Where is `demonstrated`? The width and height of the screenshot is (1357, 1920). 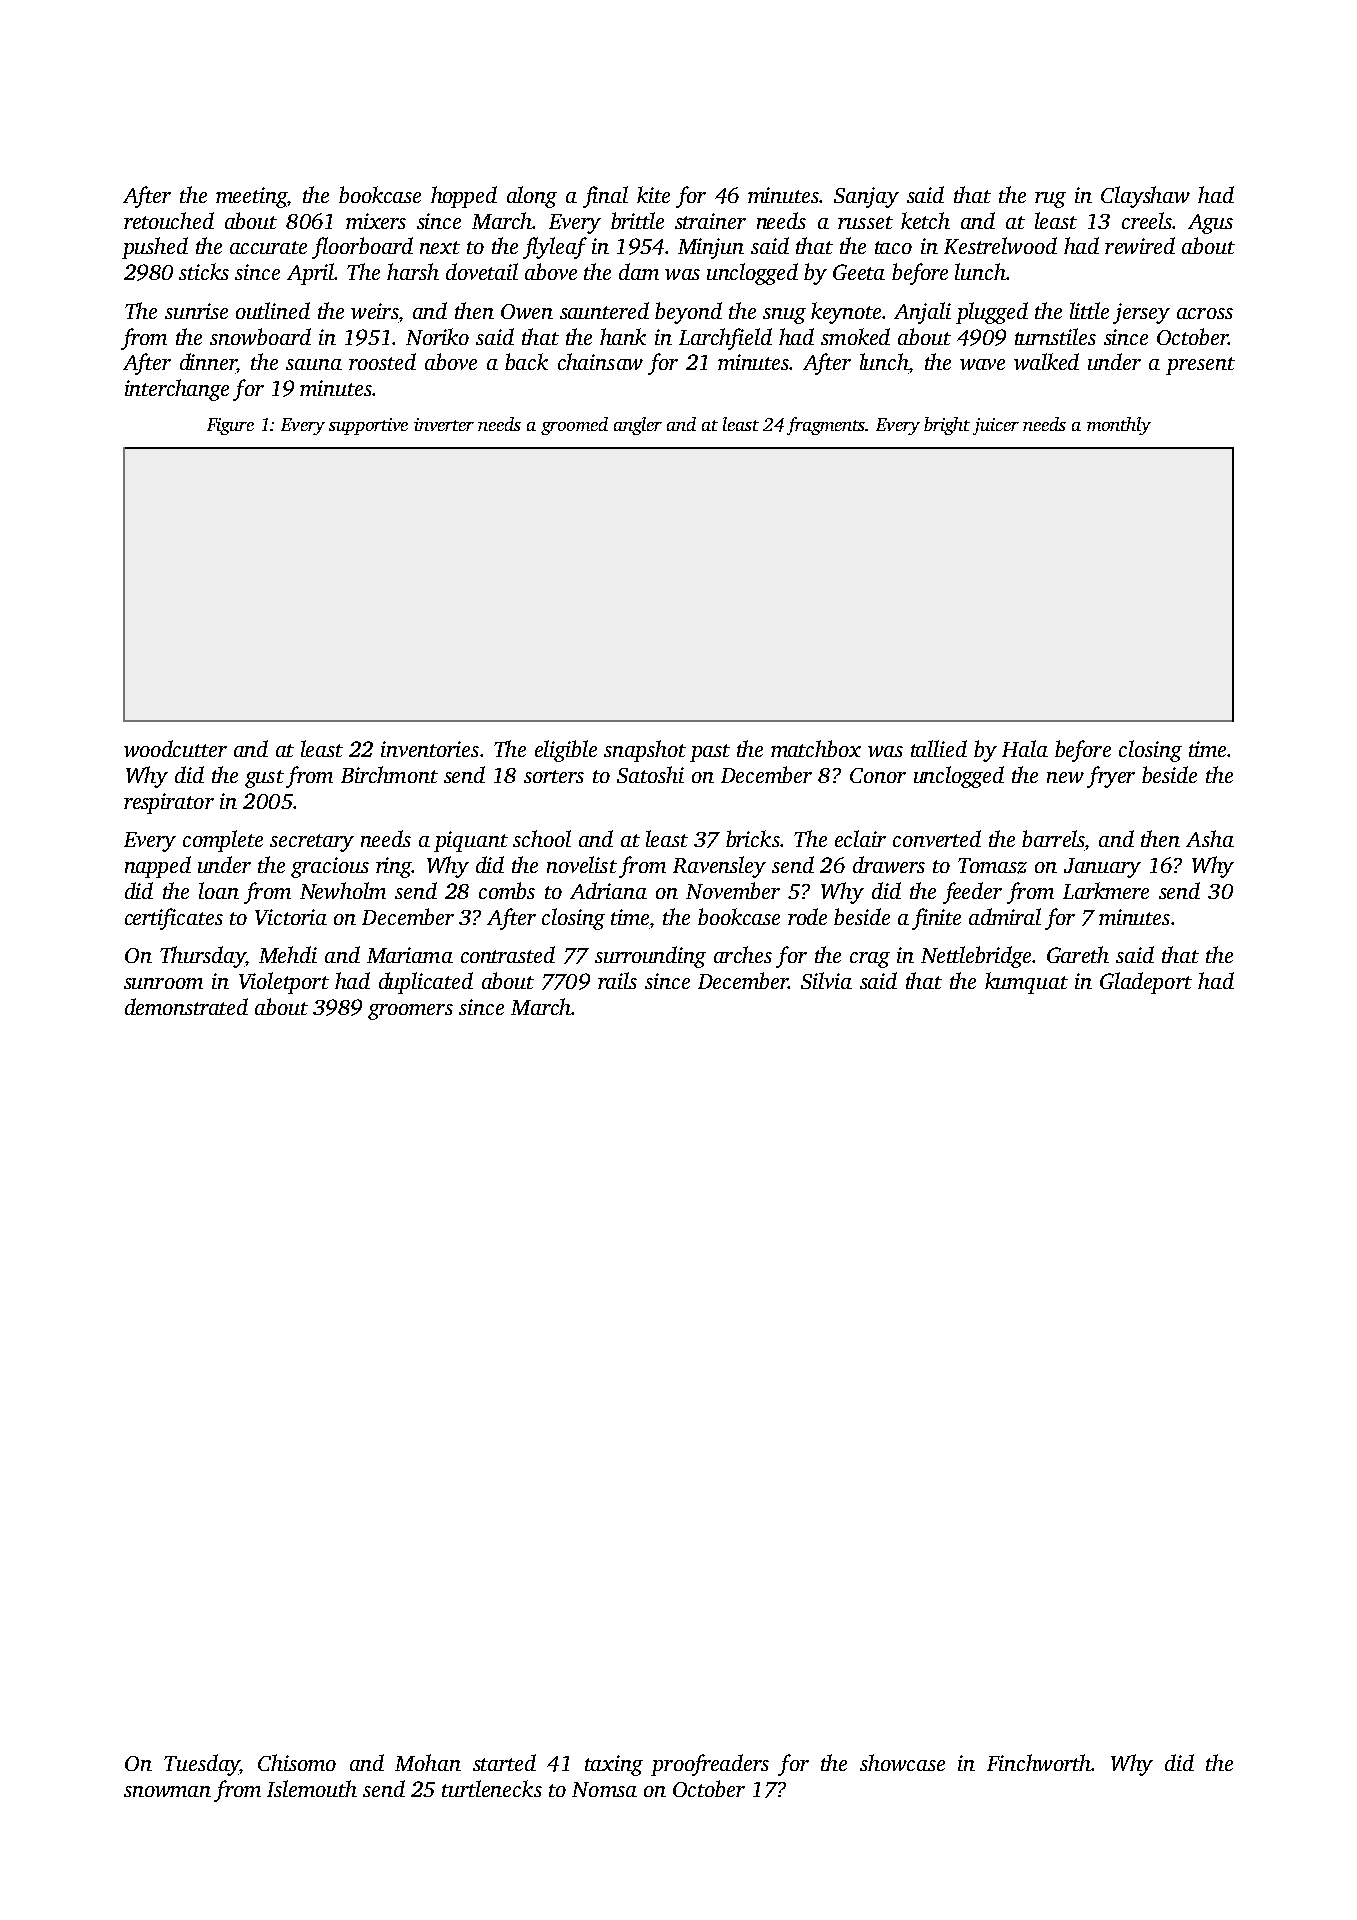 demonstrated is located at coordinates (186, 1006).
